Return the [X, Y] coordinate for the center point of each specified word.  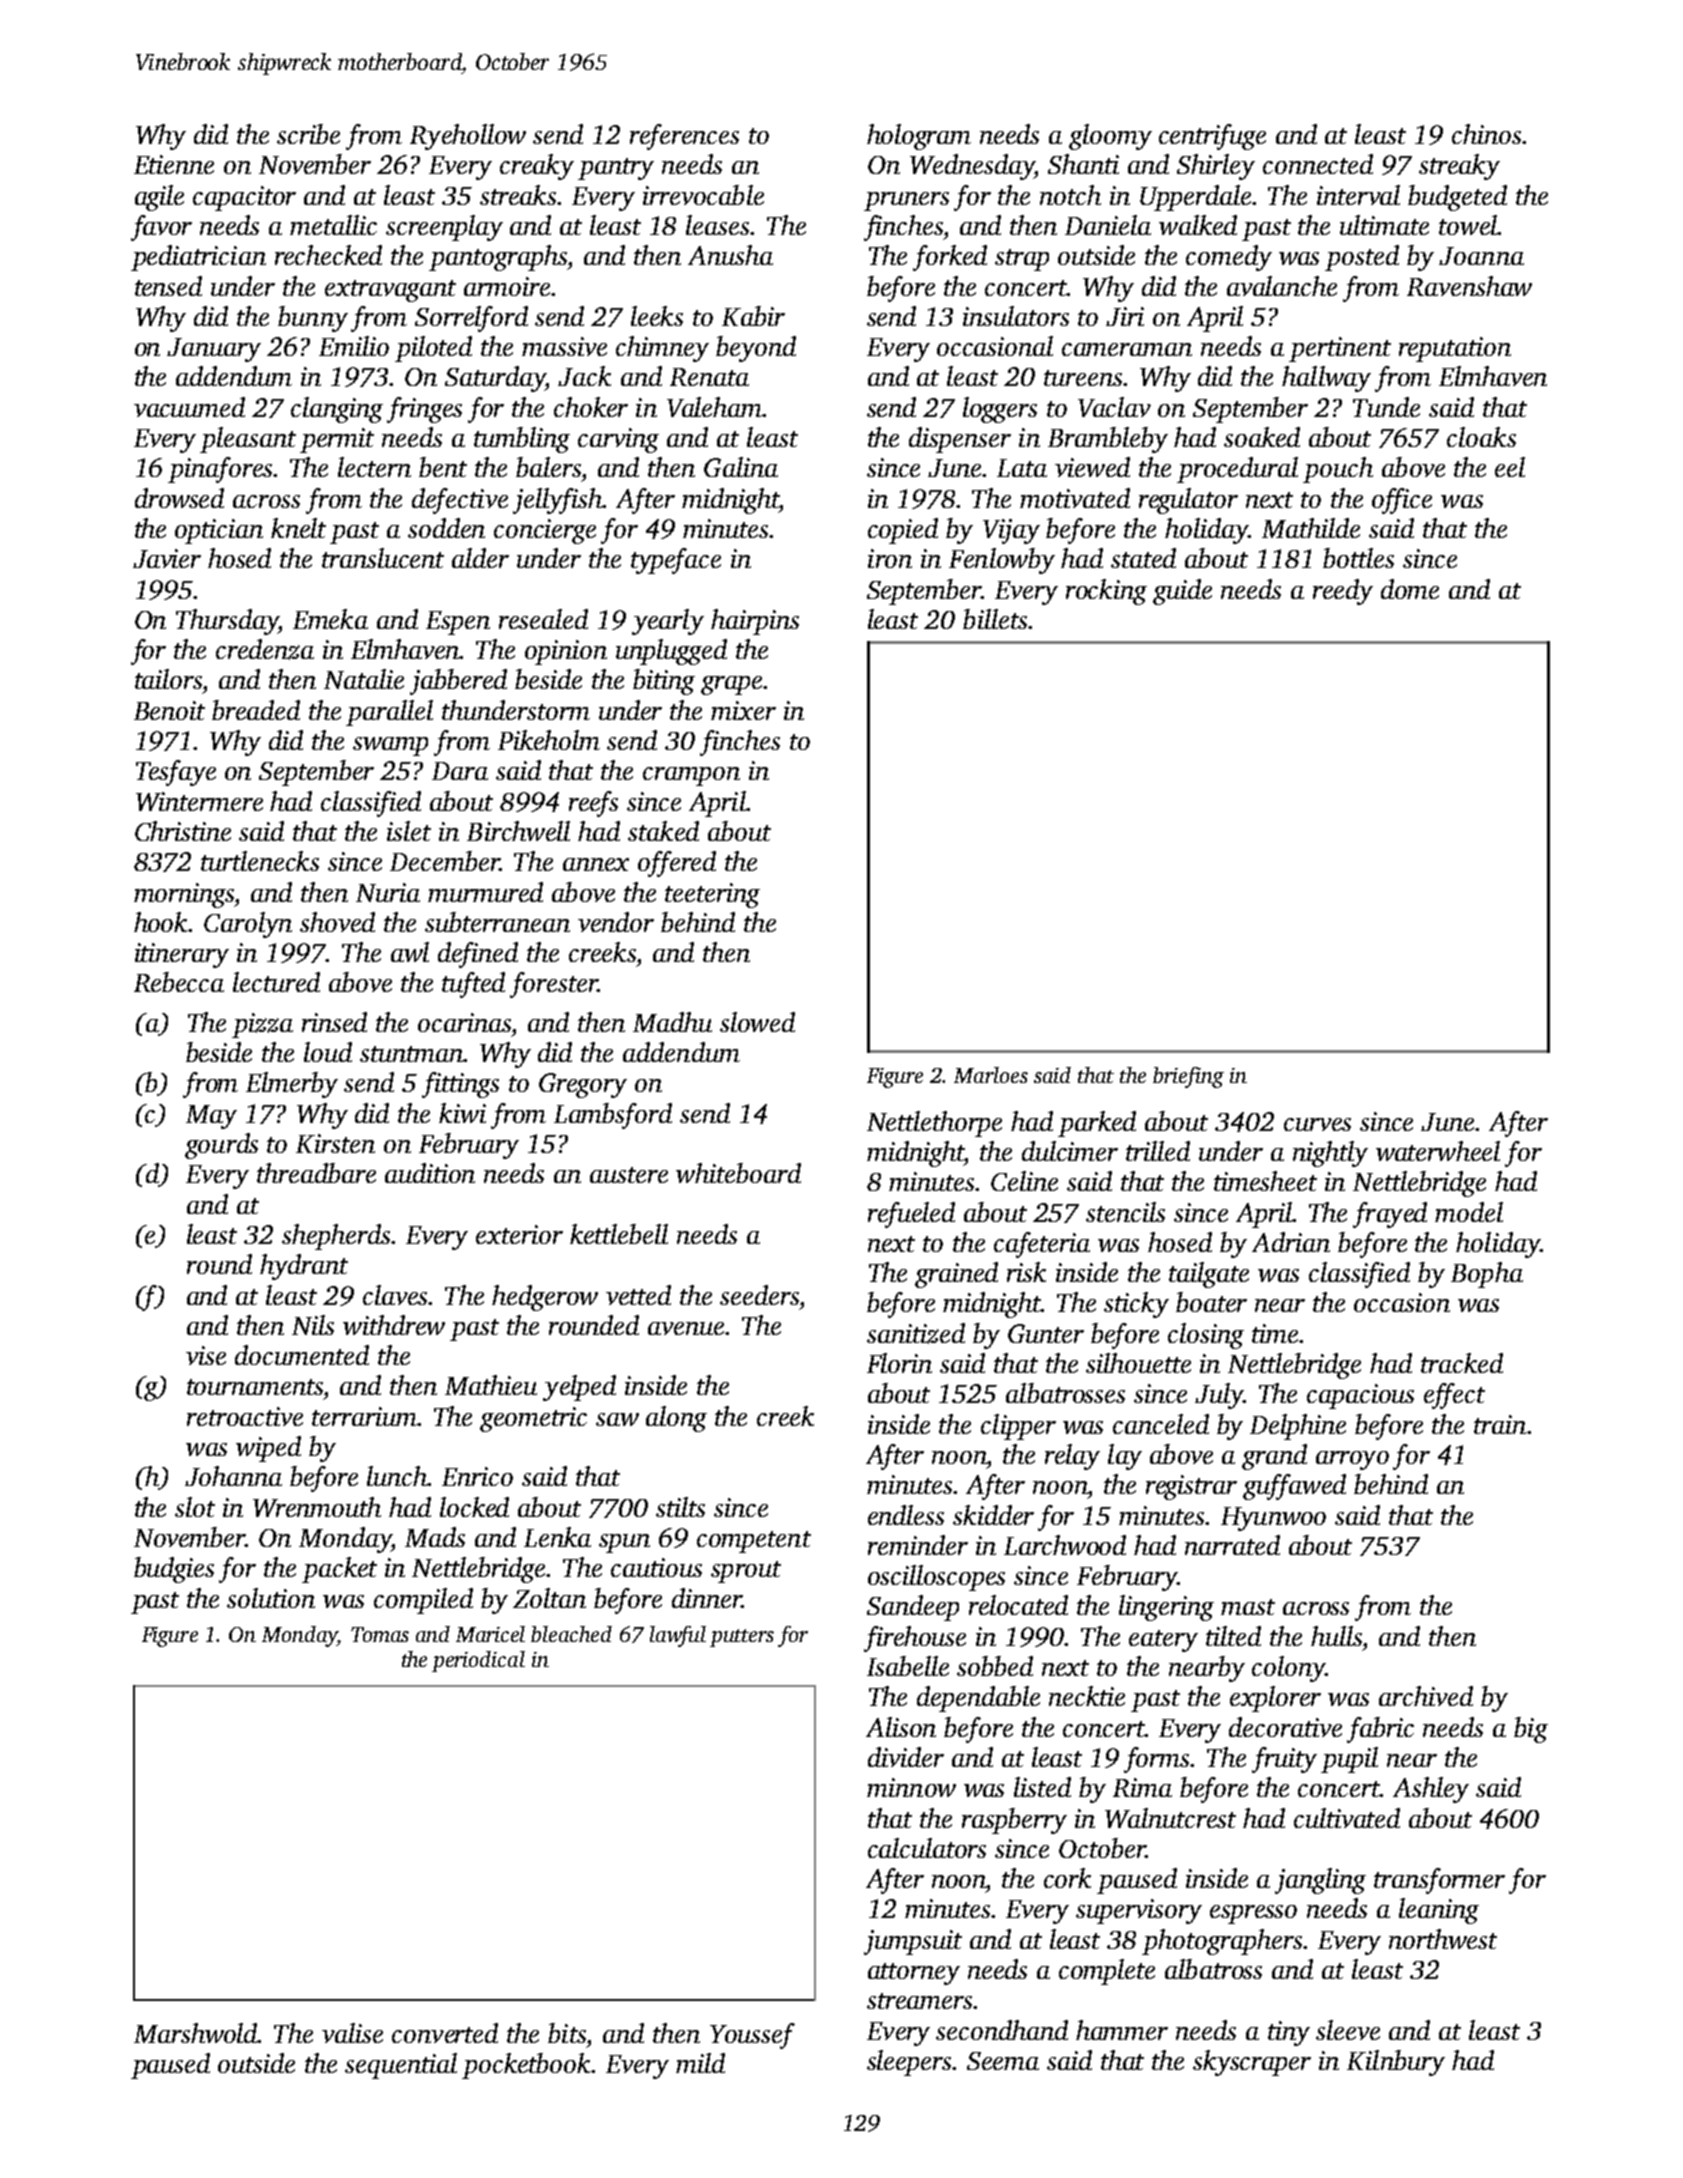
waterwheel [1438, 1151]
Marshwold [196, 2033]
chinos [1486, 134]
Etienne [174, 164]
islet [409, 831]
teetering [712, 895]
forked [950, 258]
